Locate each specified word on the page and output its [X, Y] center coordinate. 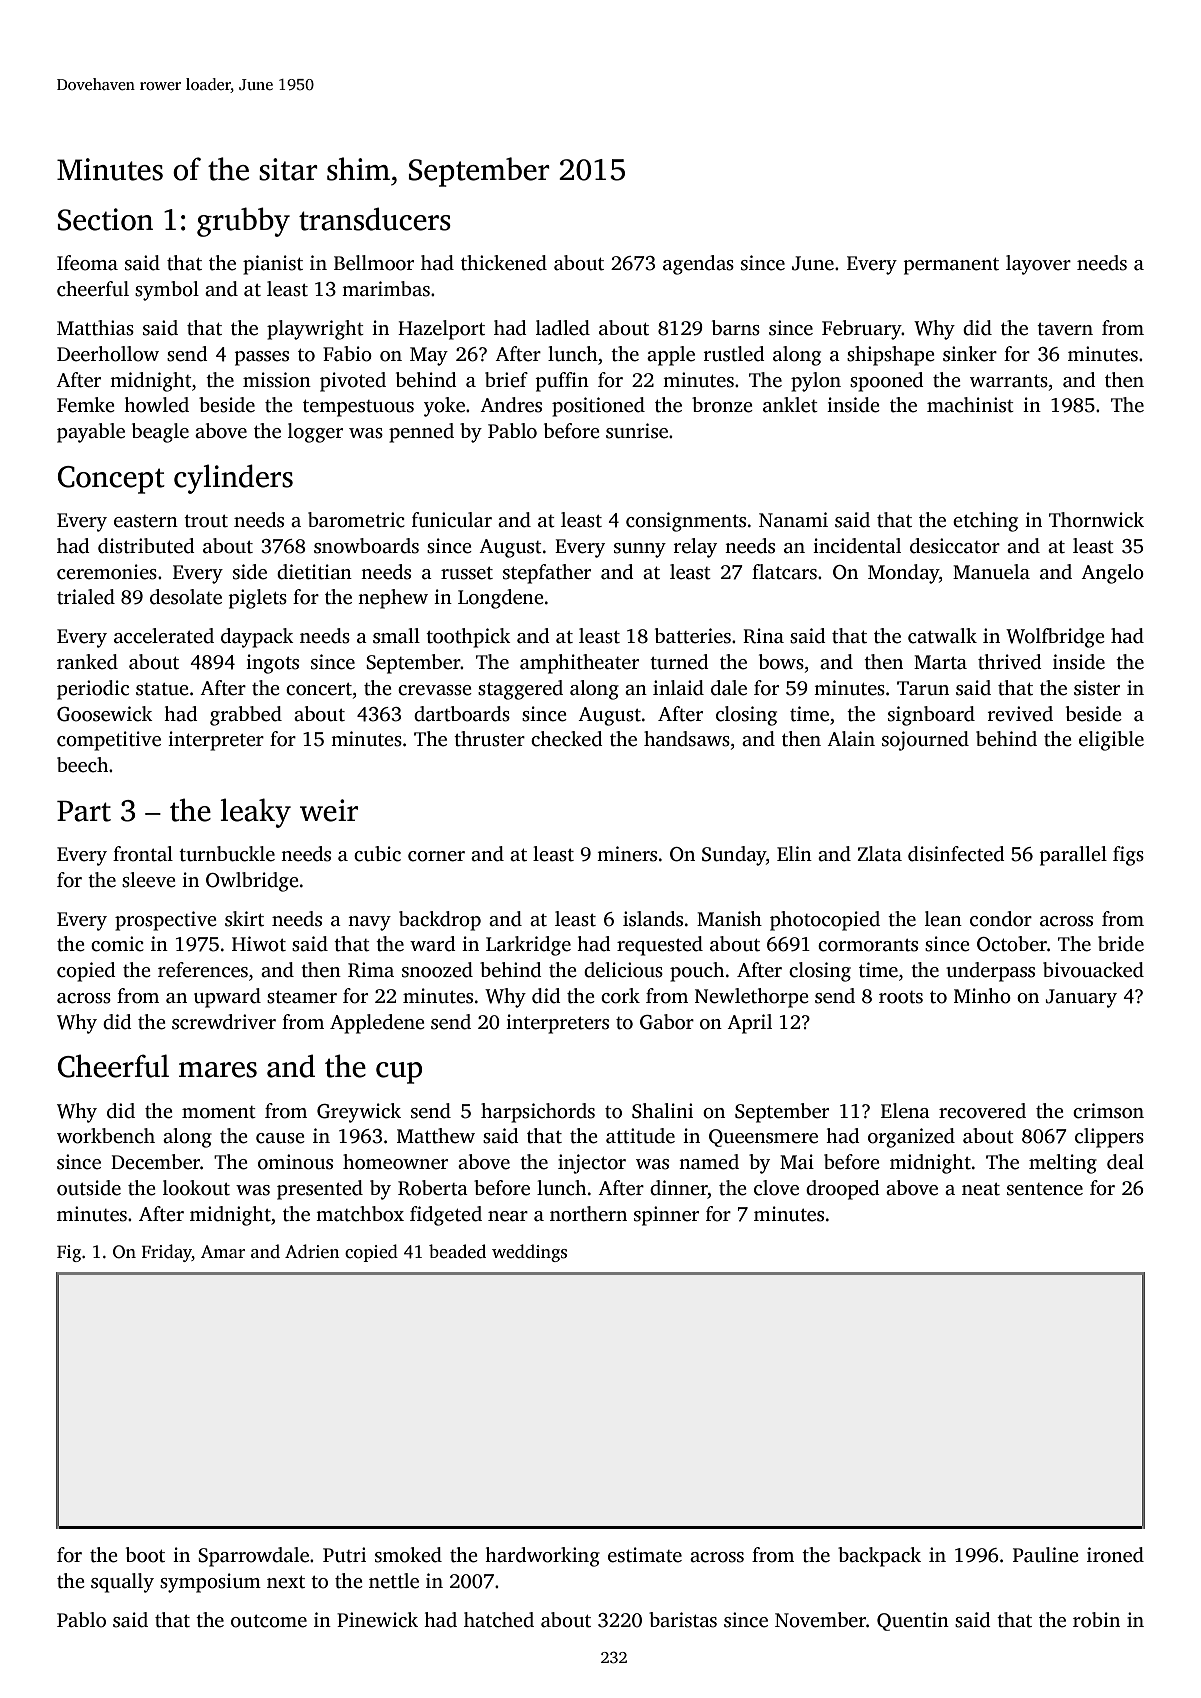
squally [122, 1583]
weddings [529, 1253]
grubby [243, 222]
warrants [1009, 381]
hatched [499, 1620]
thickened [504, 263]
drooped [843, 1190]
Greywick [359, 1113]
